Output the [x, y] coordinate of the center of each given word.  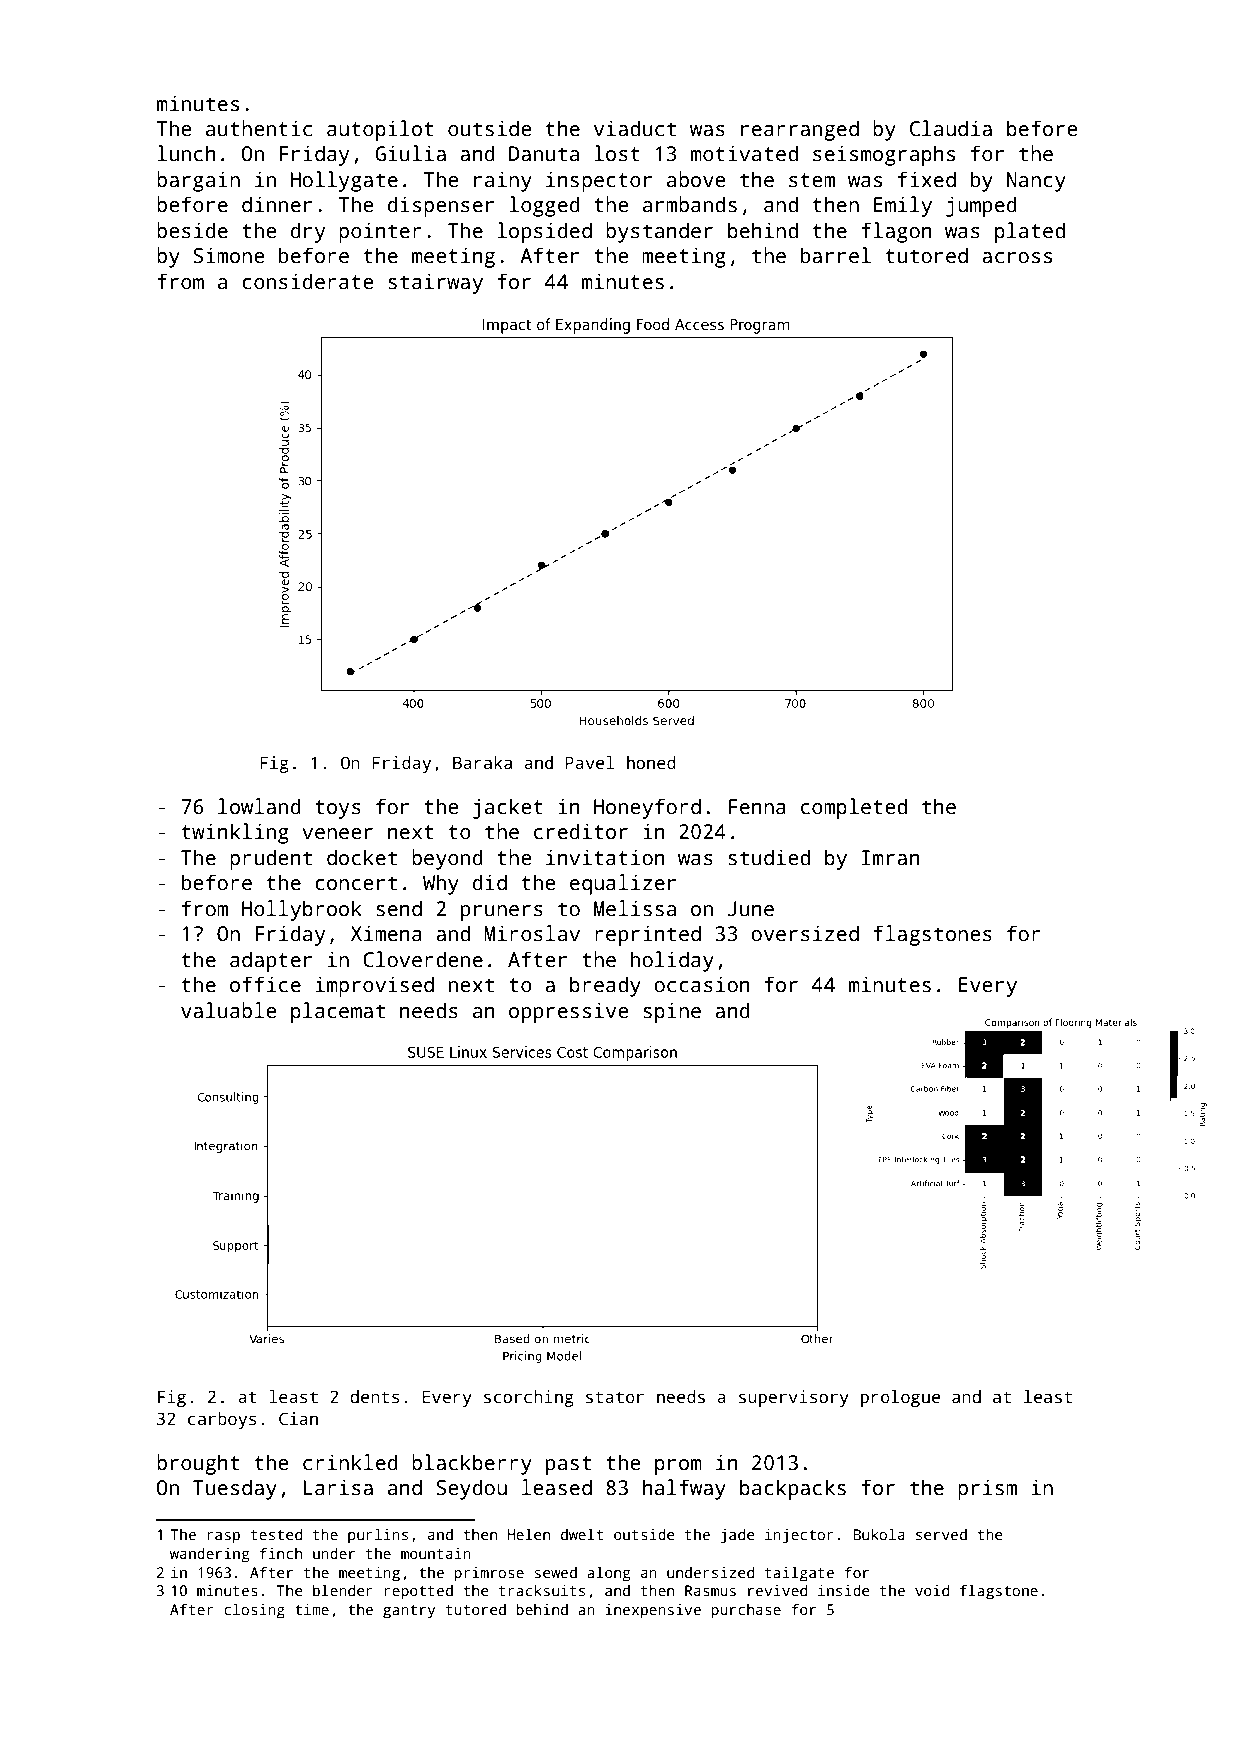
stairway [435, 283]
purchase [746, 1611]
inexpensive [653, 1611]
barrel [836, 255]
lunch [187, 153]
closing [254, 1611]
